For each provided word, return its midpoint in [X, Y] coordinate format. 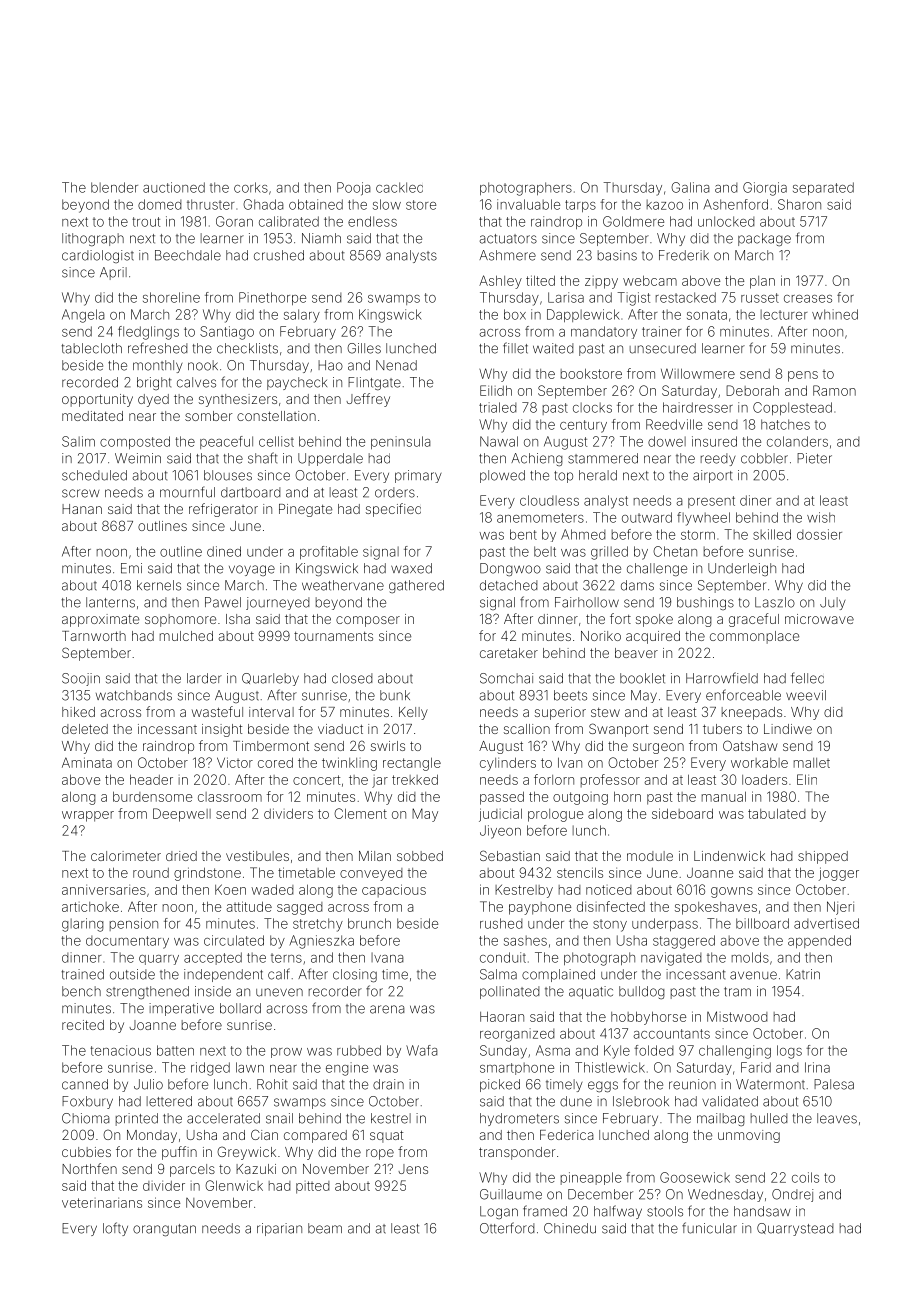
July [833, 603]
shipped [823, 857]
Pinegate [305, 510]
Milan [375, 856]
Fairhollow [587, 602]
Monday [152, 1136]
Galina [690, 187]
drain [388, 1084]
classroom [230, 797]
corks [251, 187]
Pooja [354, 189]
